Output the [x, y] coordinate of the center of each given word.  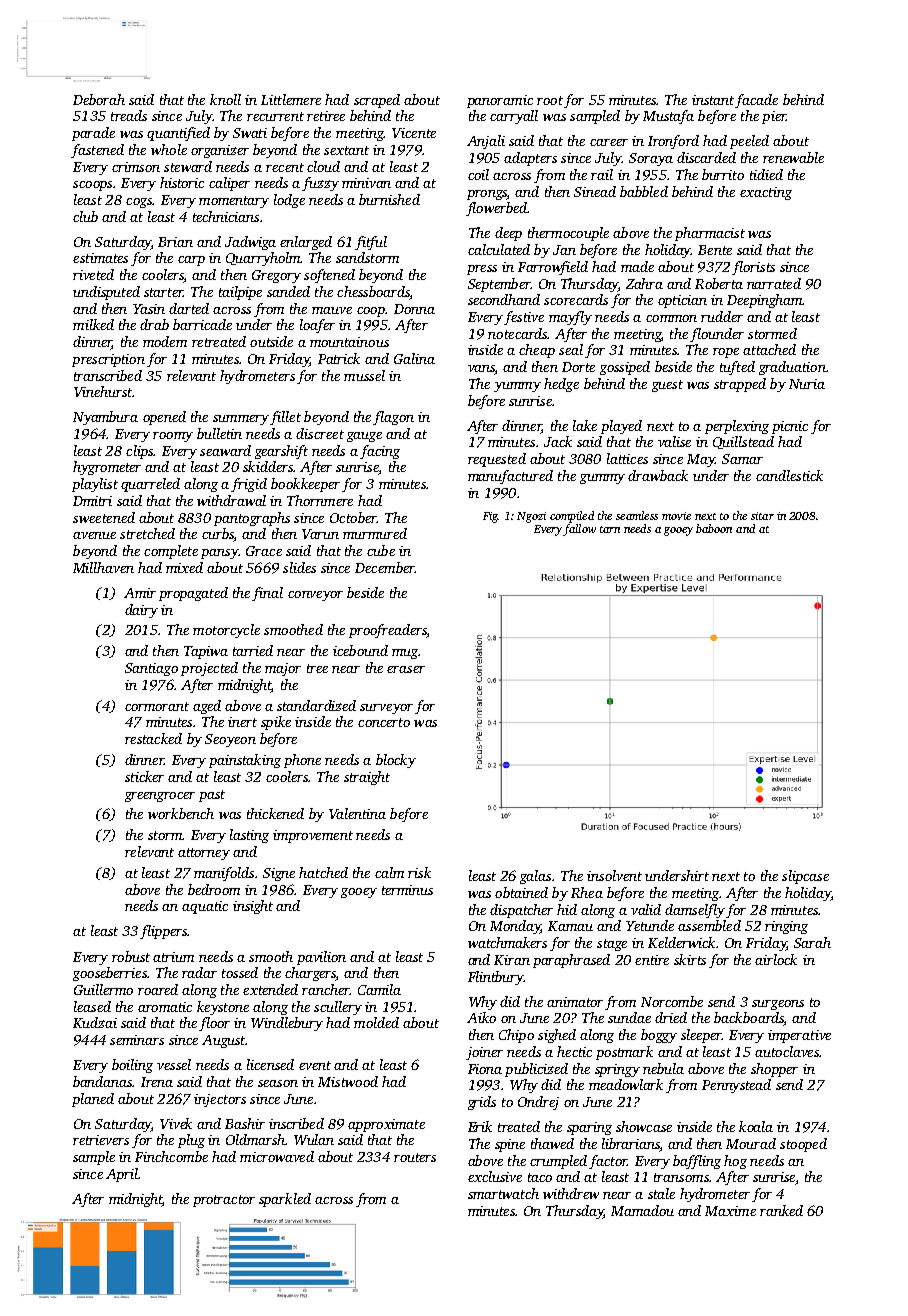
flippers [163, 932]
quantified [178, 134]
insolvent [614, 875]
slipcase [805, 877]
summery [241, 420]
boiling [132, 1066]
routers [415, 1157]
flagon [393, 418]
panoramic [500, 101]
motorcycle [226, 631]
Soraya [651, 159]
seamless [637, 515]
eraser [406, 669]
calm [389, 872]
